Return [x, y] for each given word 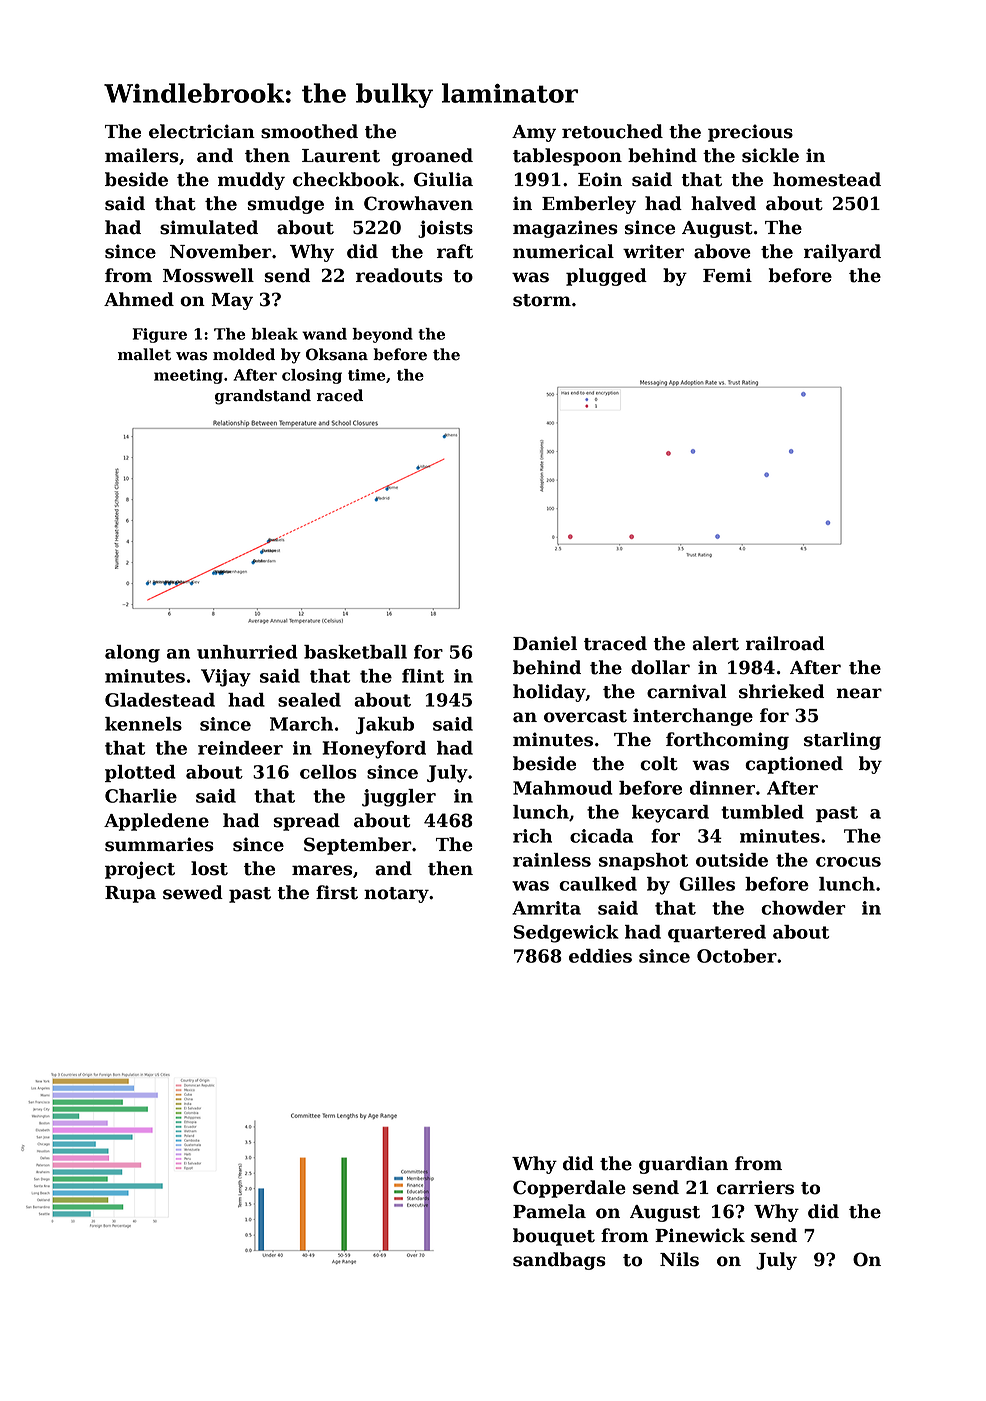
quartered [717, 933]
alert [715, 643]
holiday [549, 693]
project [140, 870]
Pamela [549, 1211]
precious [750, 133]
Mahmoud [562, 788]
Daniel [545, 643]
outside [732, 860]
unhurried [247, 652]
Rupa [130, 894]
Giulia [443, 179]
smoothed [309, 131]
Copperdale [569, 1189]
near [859, 693]
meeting [188, 376]
